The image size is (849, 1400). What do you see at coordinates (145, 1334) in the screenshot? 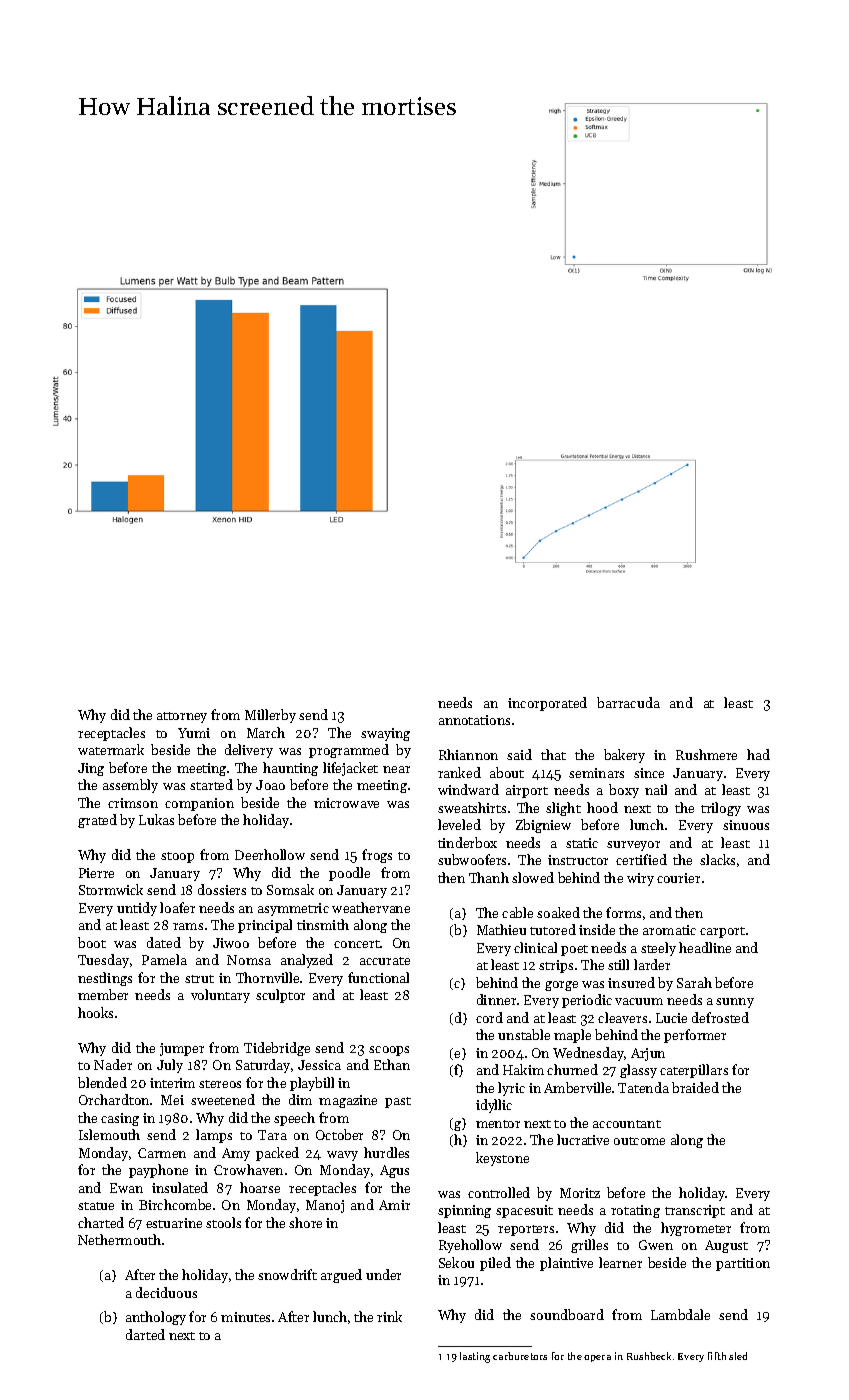
I see `darted` at bounding box center [145, 1334].
